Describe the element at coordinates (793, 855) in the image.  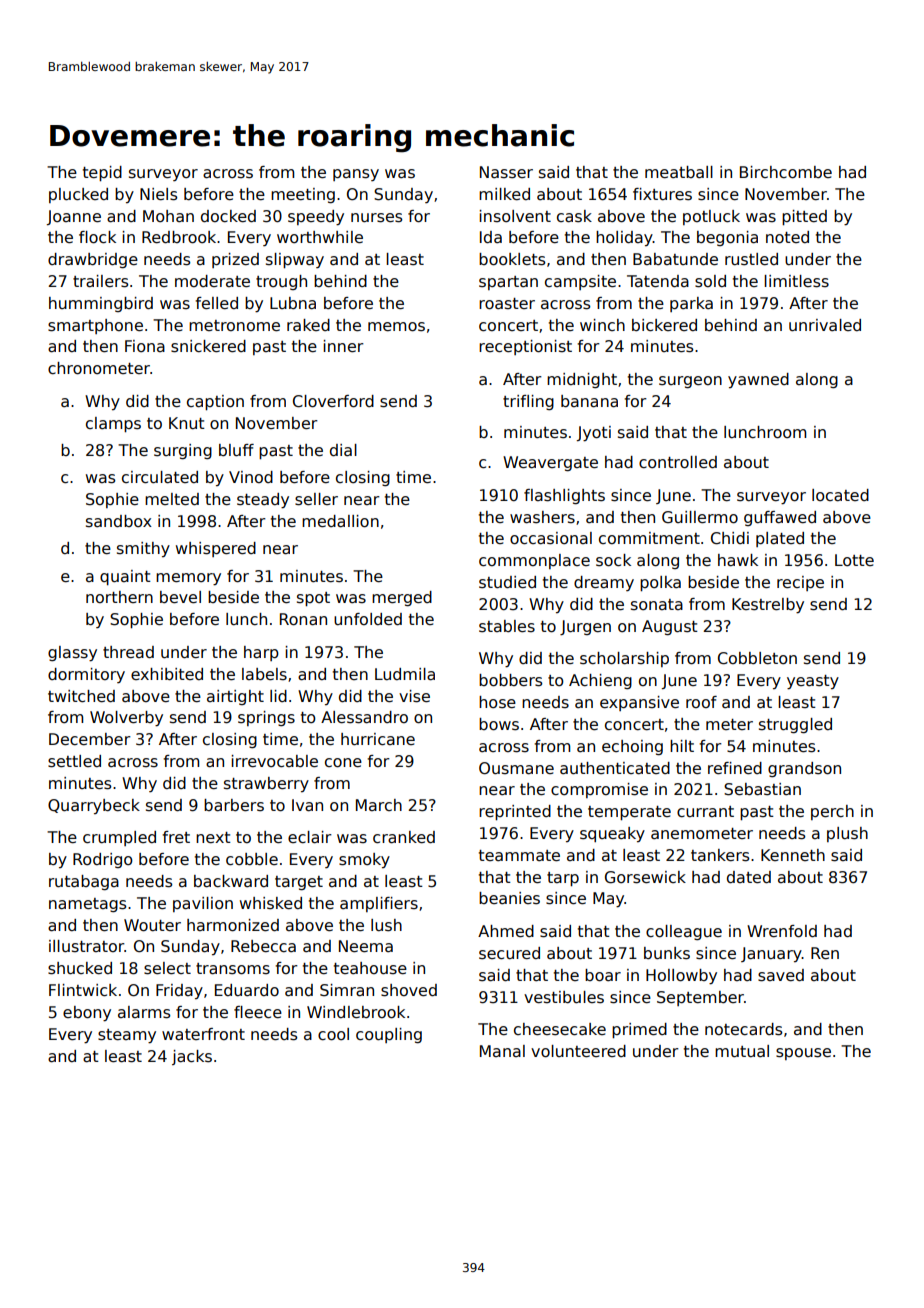
I see `Kenneth` at that location.
